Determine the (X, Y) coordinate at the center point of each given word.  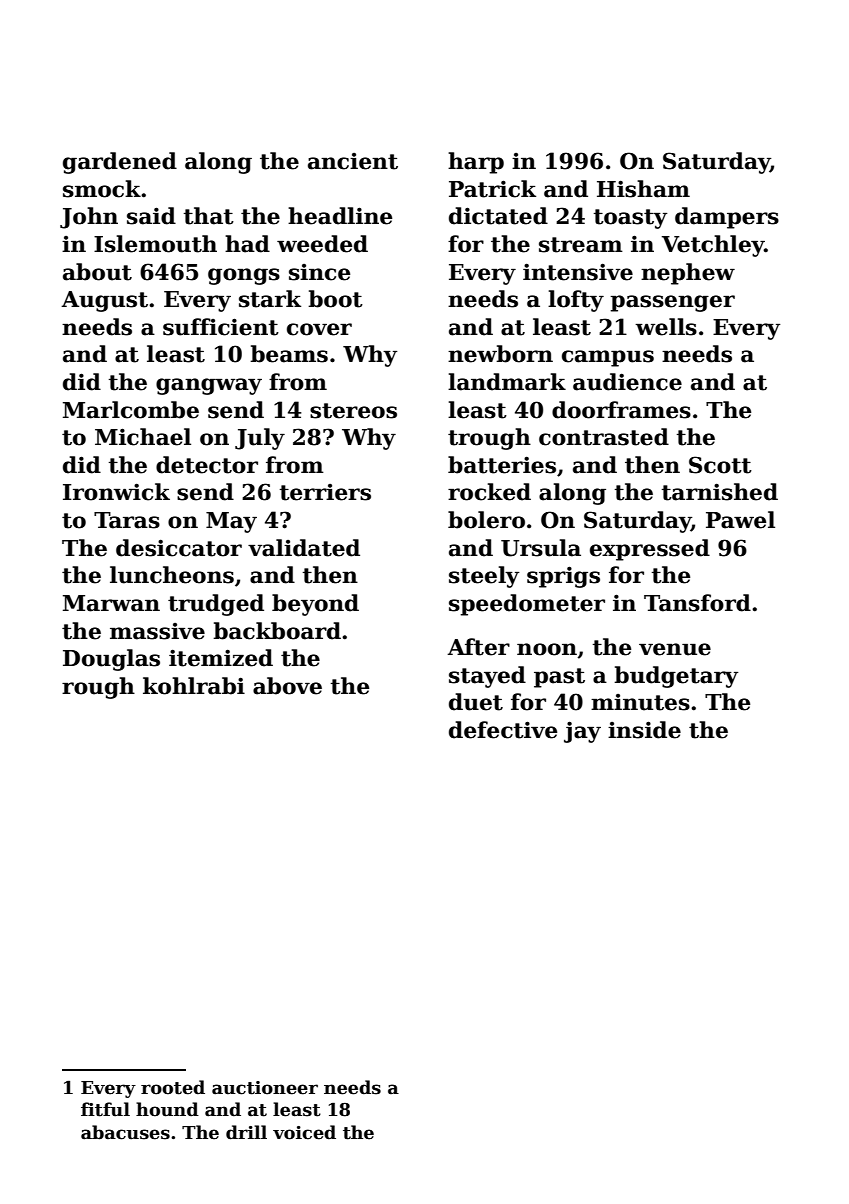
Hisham (643, 189)
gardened (120, 163)
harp (476, 163)
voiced (304, 1132)
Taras (127, 520)
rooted (173, 1087)
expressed (650, 550)
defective (503, 730)
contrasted (604, 437)
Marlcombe (131, 410)
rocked (489, 492)
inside (644, 730)
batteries (502, 465)
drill (246, 1132)
